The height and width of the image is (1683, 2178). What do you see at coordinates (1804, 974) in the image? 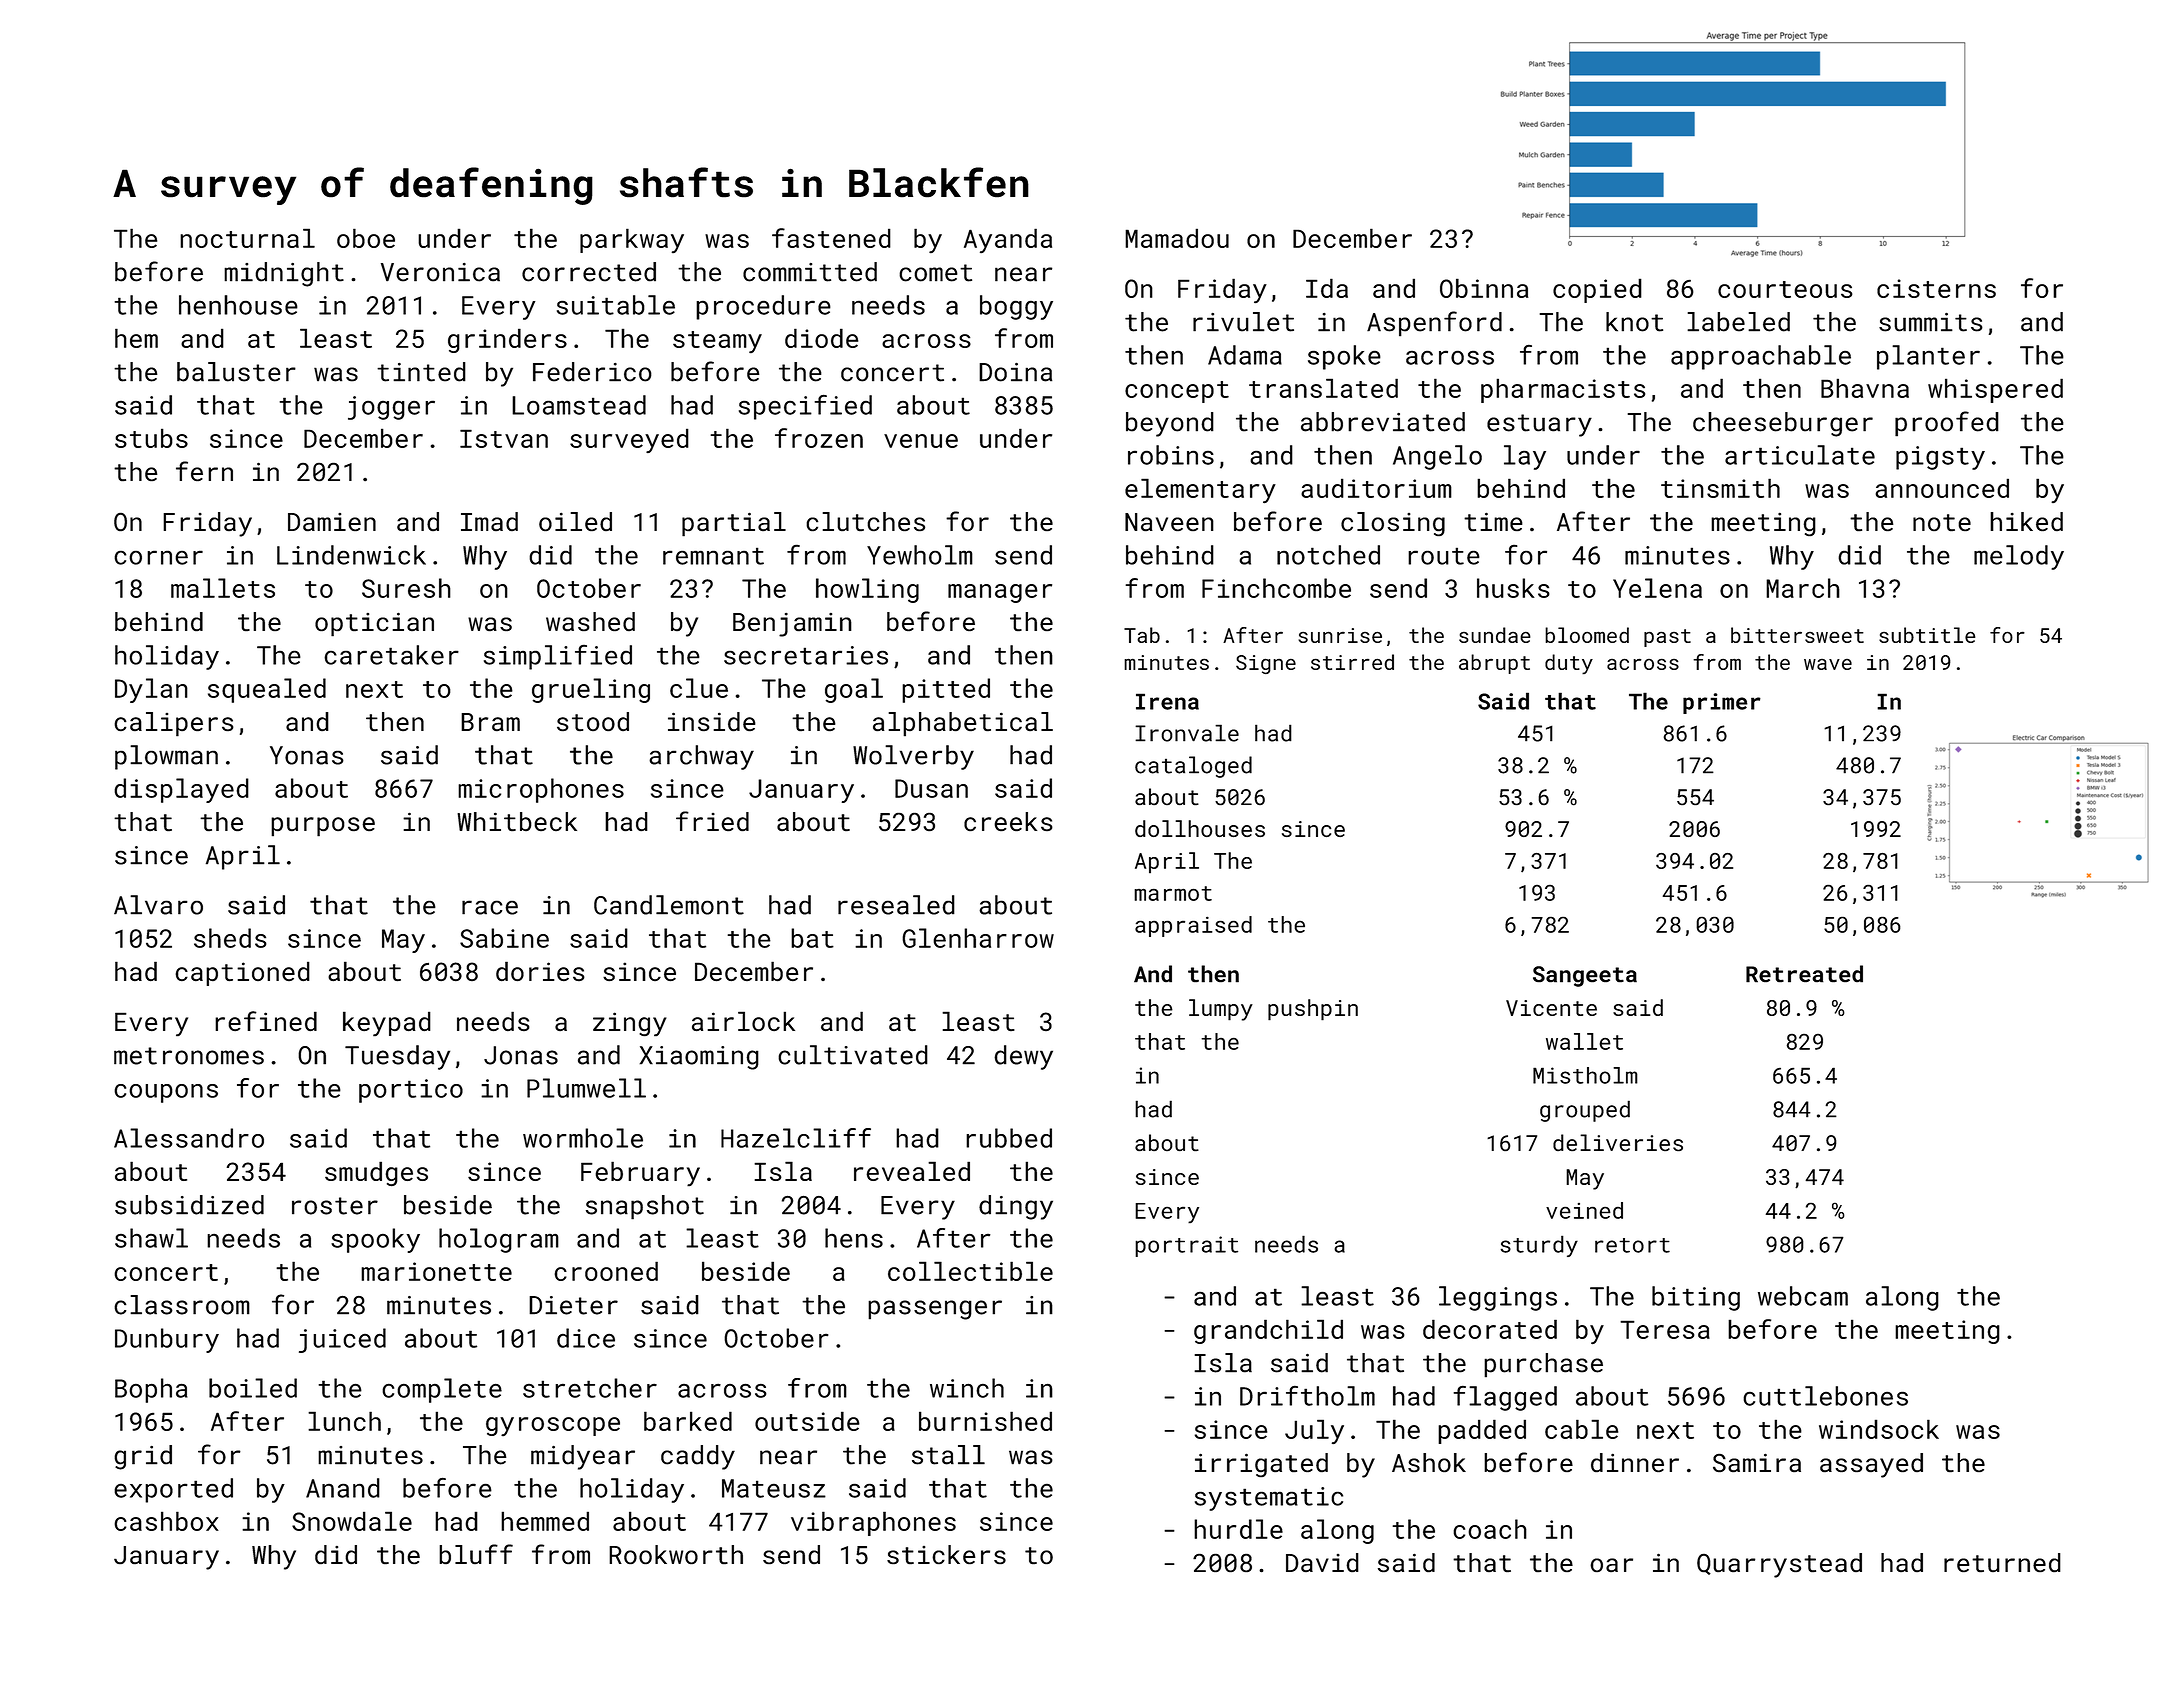
I see `Retreated` at bounding box center [1804, 974].
